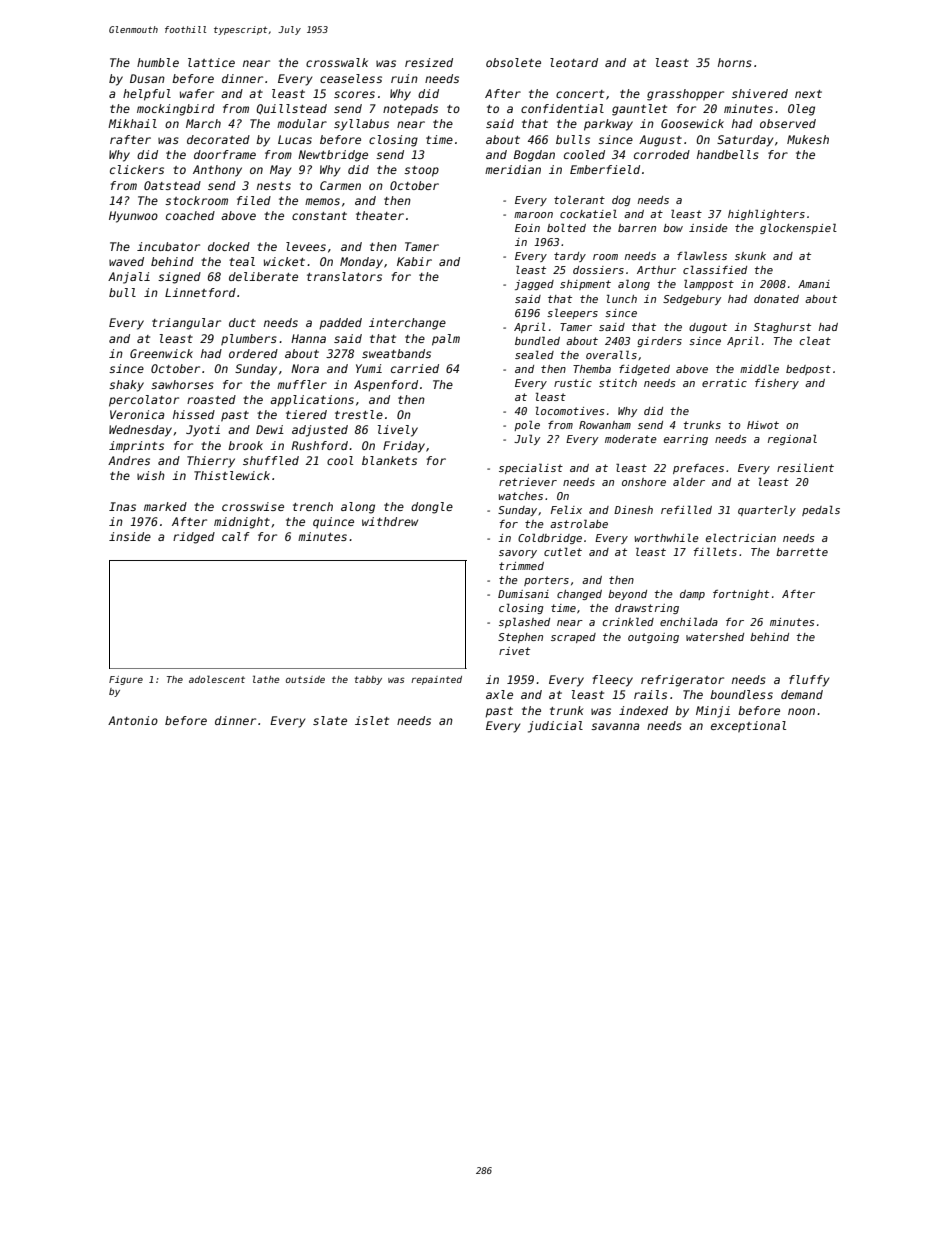 Image resolution: width=952 pixels, height=1233 pixels. Describe the element at coordinates (808, 94) in the screenshot. I see `next` at that location.
